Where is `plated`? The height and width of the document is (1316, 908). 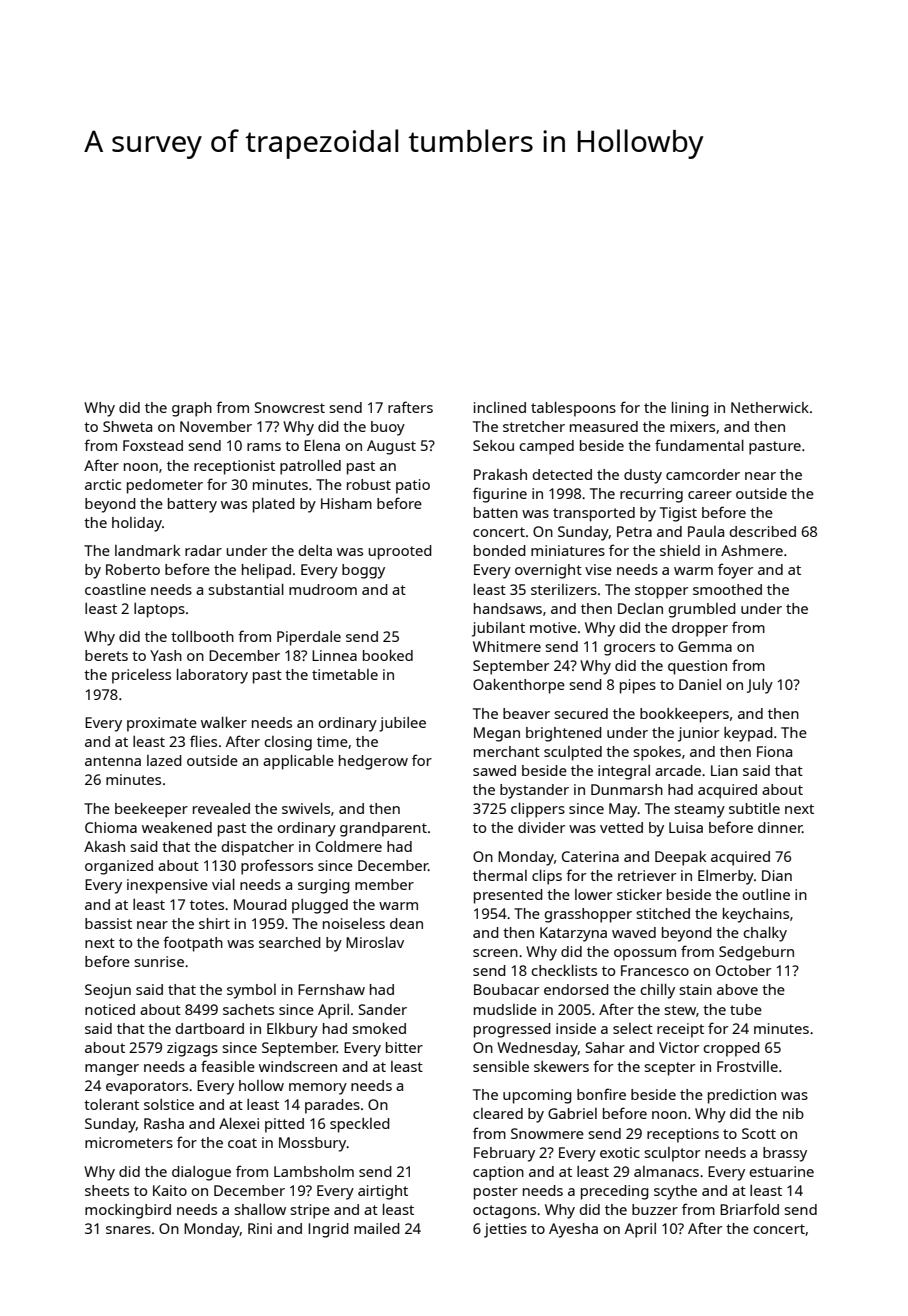 plated is located at coordinates (274, 505).
